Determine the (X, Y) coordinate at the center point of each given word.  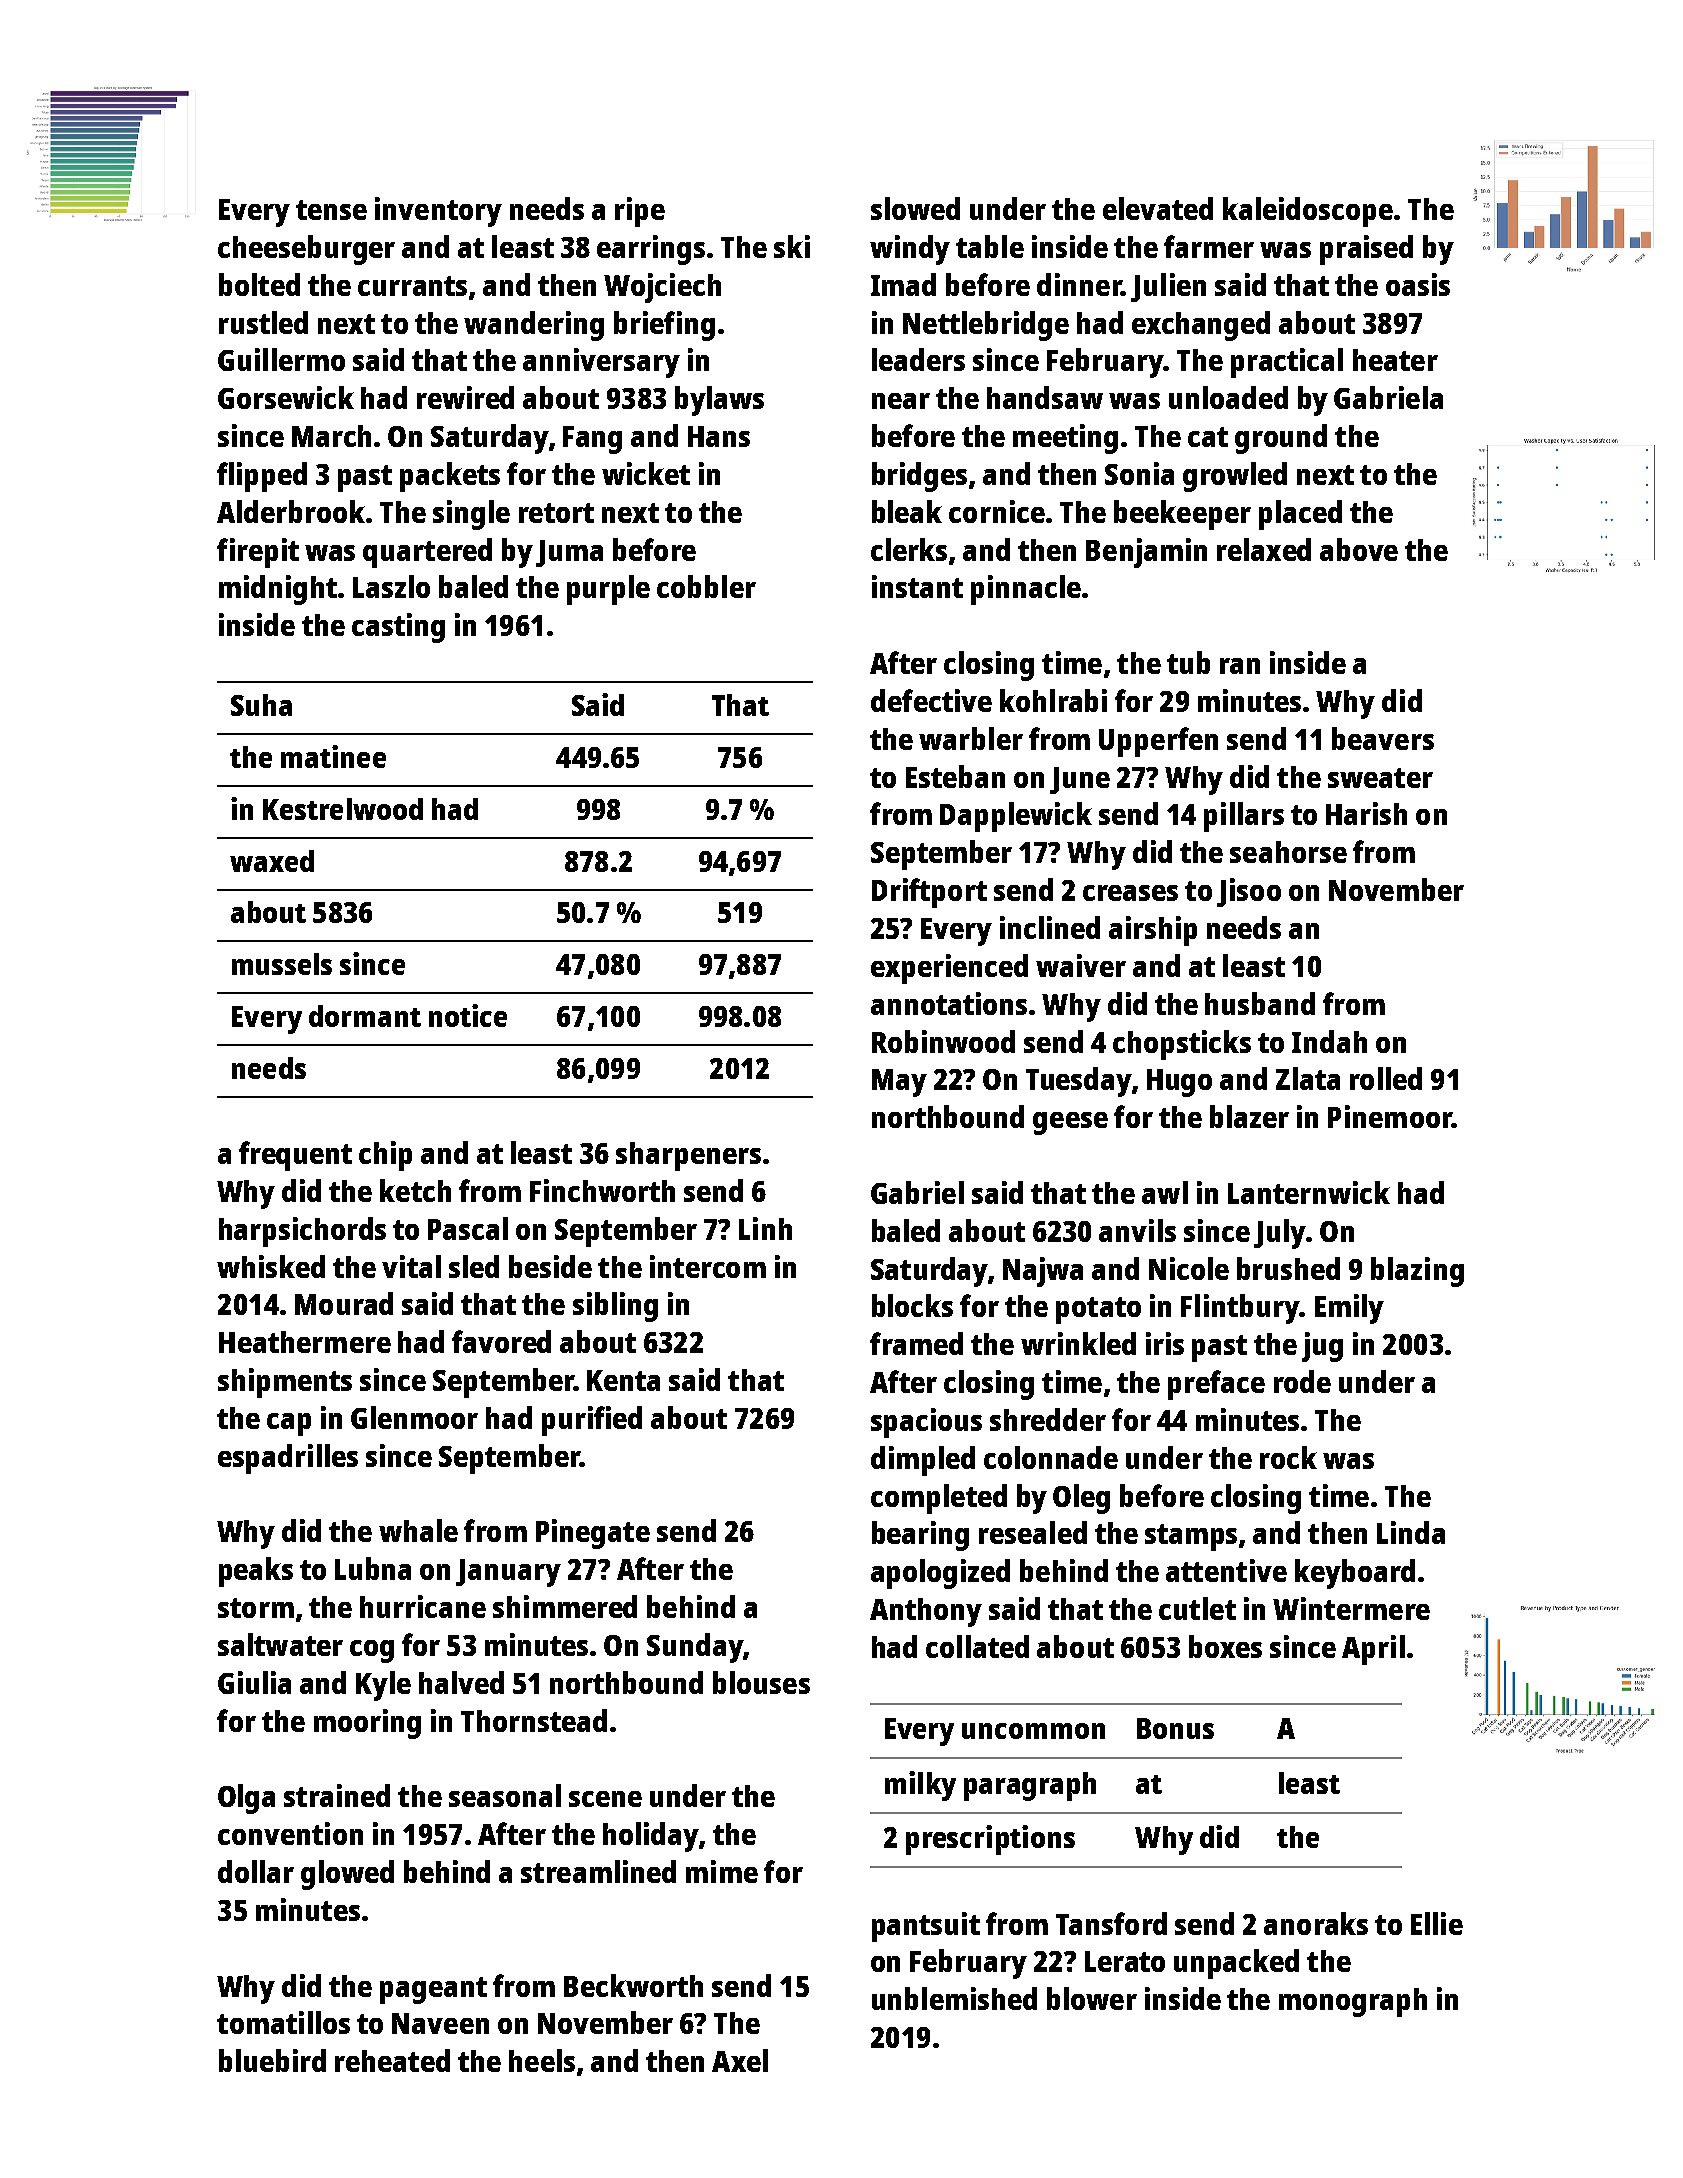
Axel (740, 2060)
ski (792, 246)
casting (398, 628)
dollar (256, 1871)
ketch (415, 1190)
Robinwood (943, 1041)
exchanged (1201, 326)
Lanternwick (1309, 1192)
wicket (646, 473)
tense (331, 210)
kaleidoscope (1308, 212)
